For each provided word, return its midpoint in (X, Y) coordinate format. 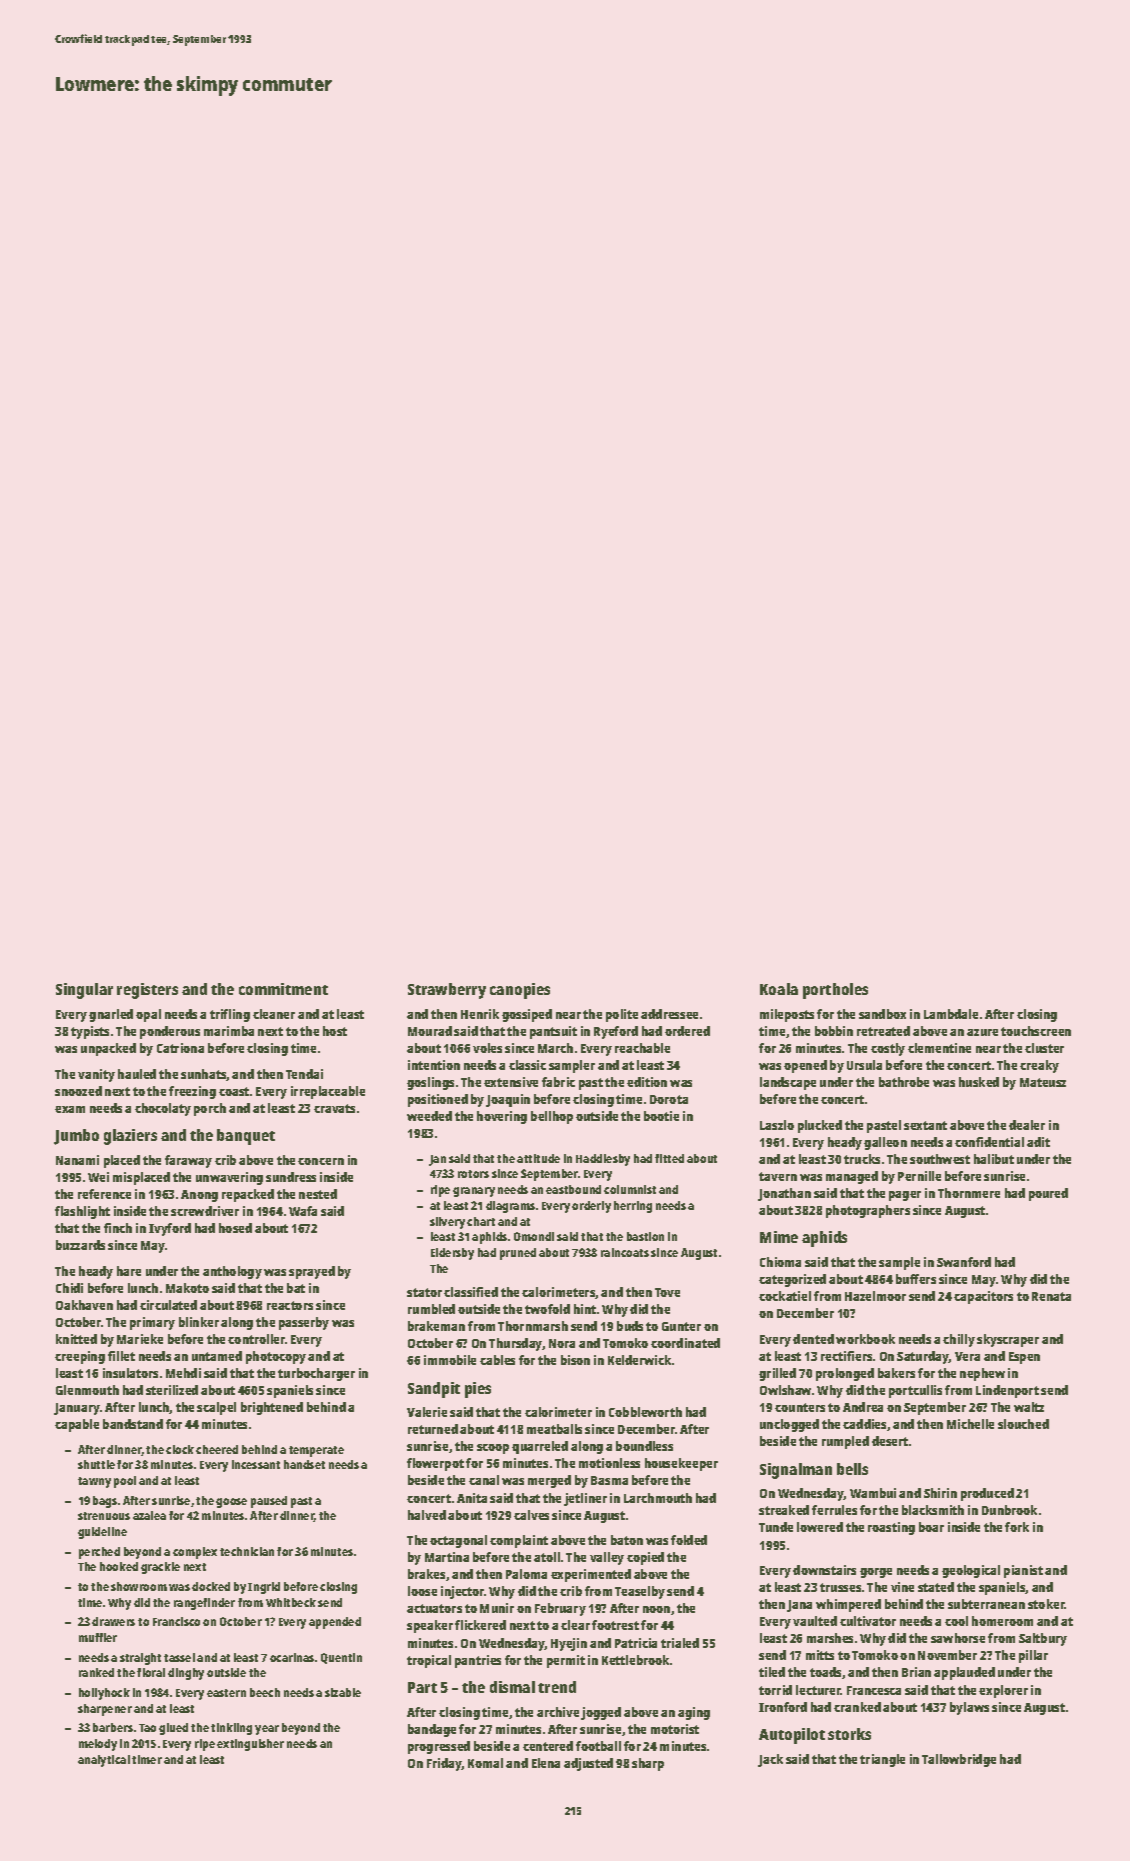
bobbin (834, 1031)
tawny (94, 1482)
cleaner (274, 1014)
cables (497, 1360)
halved (427, 1515)
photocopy (276, 1357)
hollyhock (104, 1694)
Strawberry (447, 991)
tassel (179, 1657)
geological (971, 1571)
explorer (1003, 1691)
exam (70, 1109)
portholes (835, 991)
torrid (775, 1690)
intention (434, 1065)
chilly (959, 1340)
